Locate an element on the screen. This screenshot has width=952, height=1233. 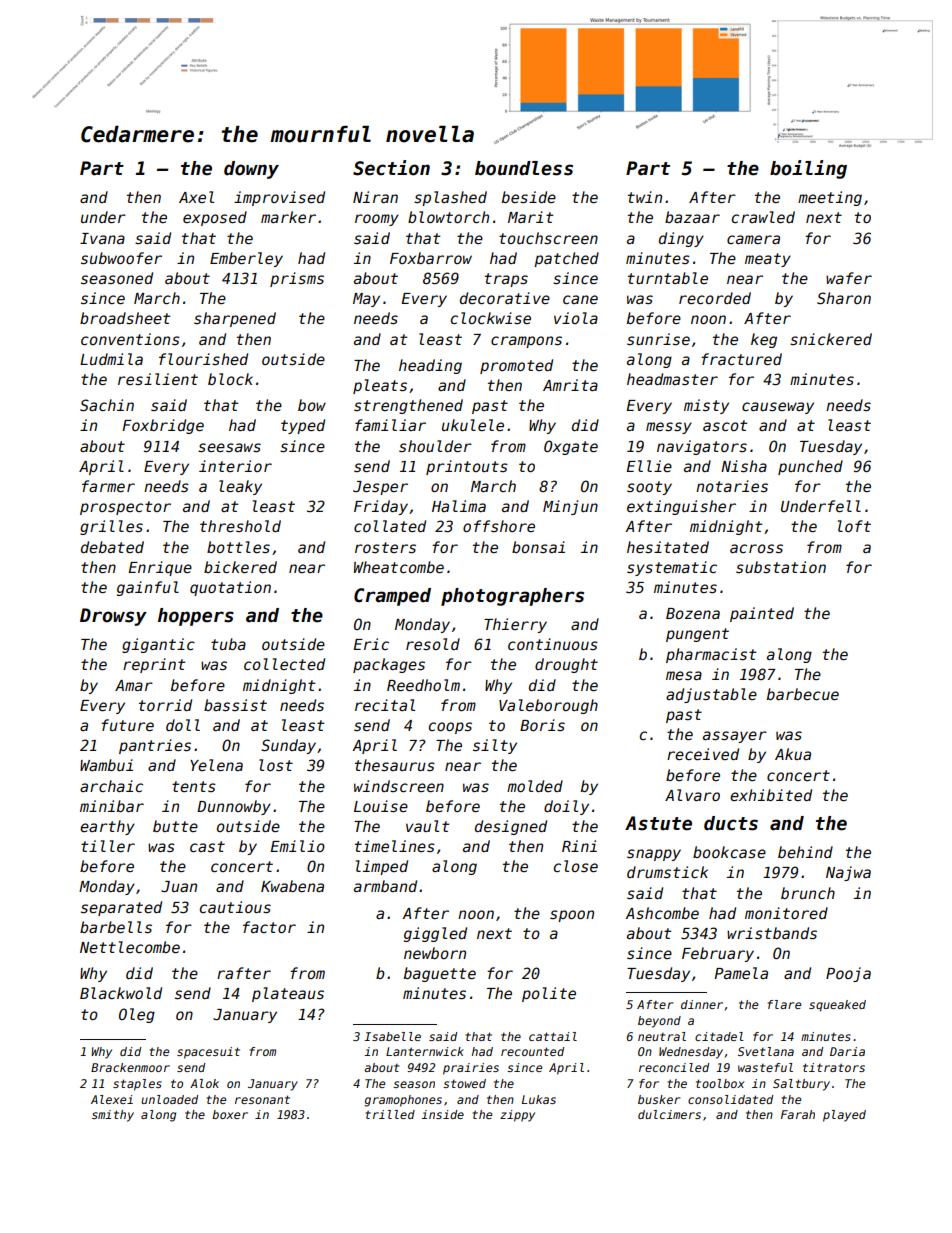
bickered is located at coordinates (240, 567).
